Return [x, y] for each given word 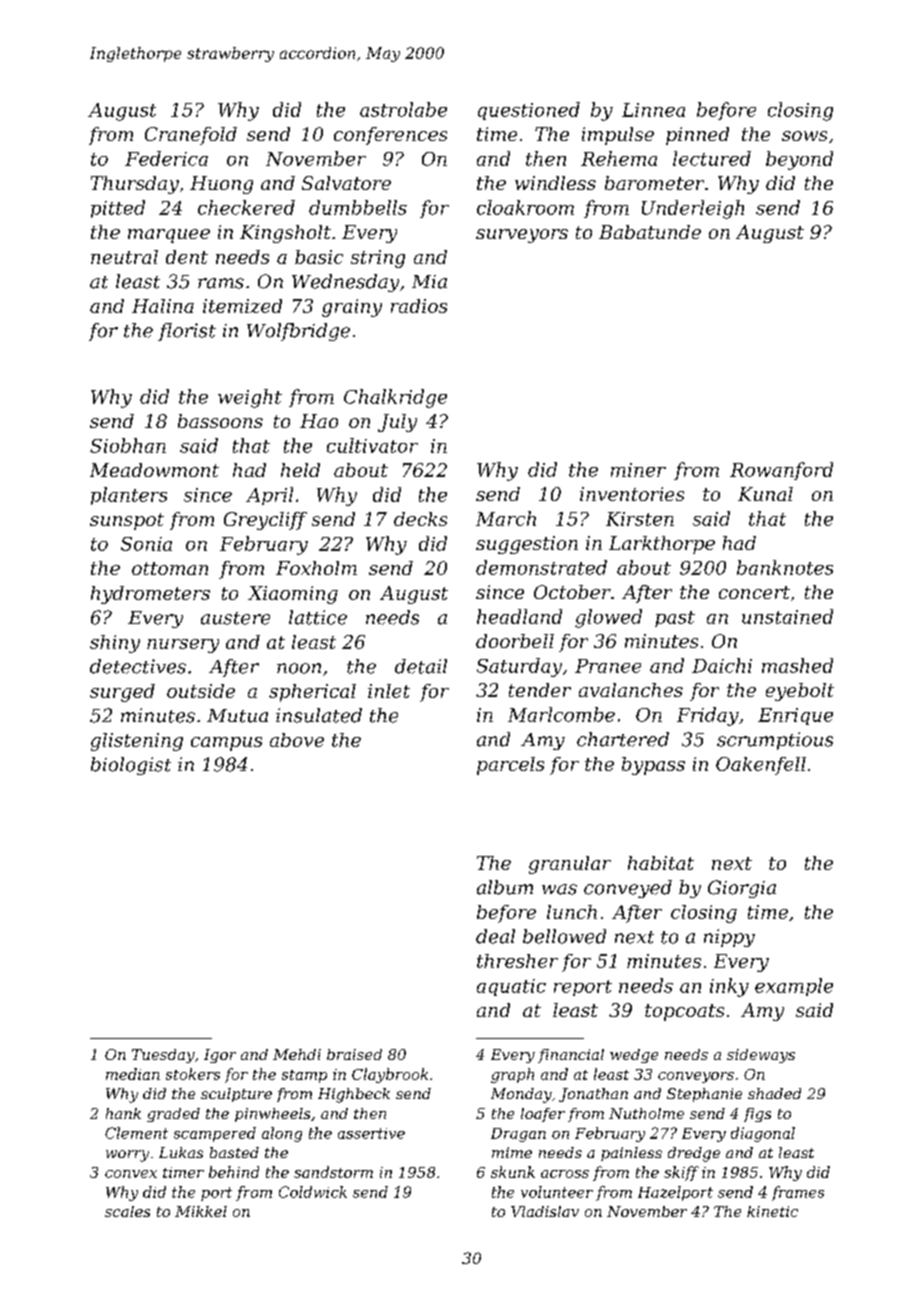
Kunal [765, 494]
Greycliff [265, 521]
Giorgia [742, 889]
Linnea [653, 110]
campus [226, 744]
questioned [529, 111]
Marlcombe [561, 714]
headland [519, 616]
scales [127, 1211]
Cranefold [191, 136]
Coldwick [313, 1192]
